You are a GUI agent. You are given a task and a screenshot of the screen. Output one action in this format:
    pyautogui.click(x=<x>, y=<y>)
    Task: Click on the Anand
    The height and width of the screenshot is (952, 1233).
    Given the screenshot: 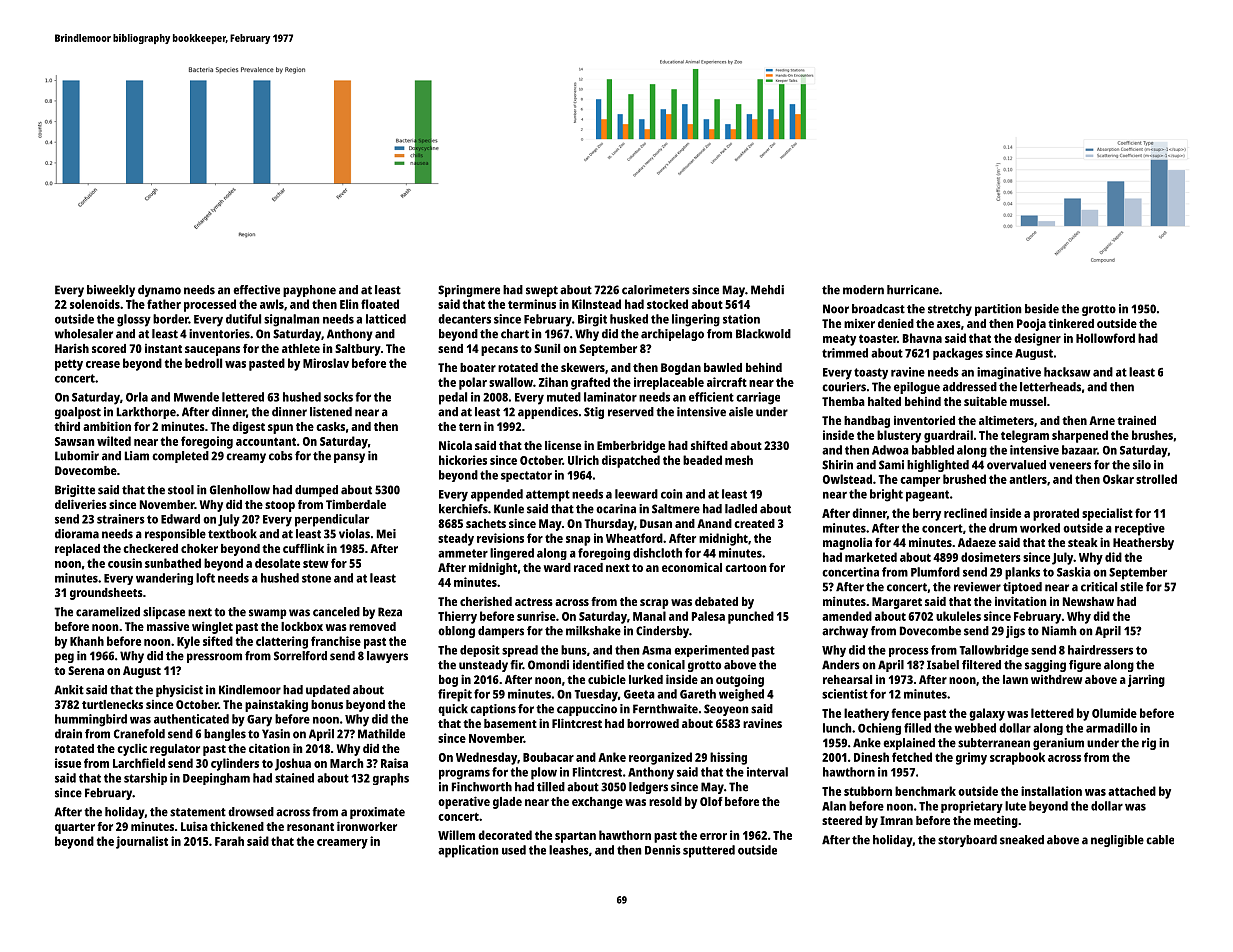 What is the action you would take?
    pyautogui.click(x=714, y=523)
